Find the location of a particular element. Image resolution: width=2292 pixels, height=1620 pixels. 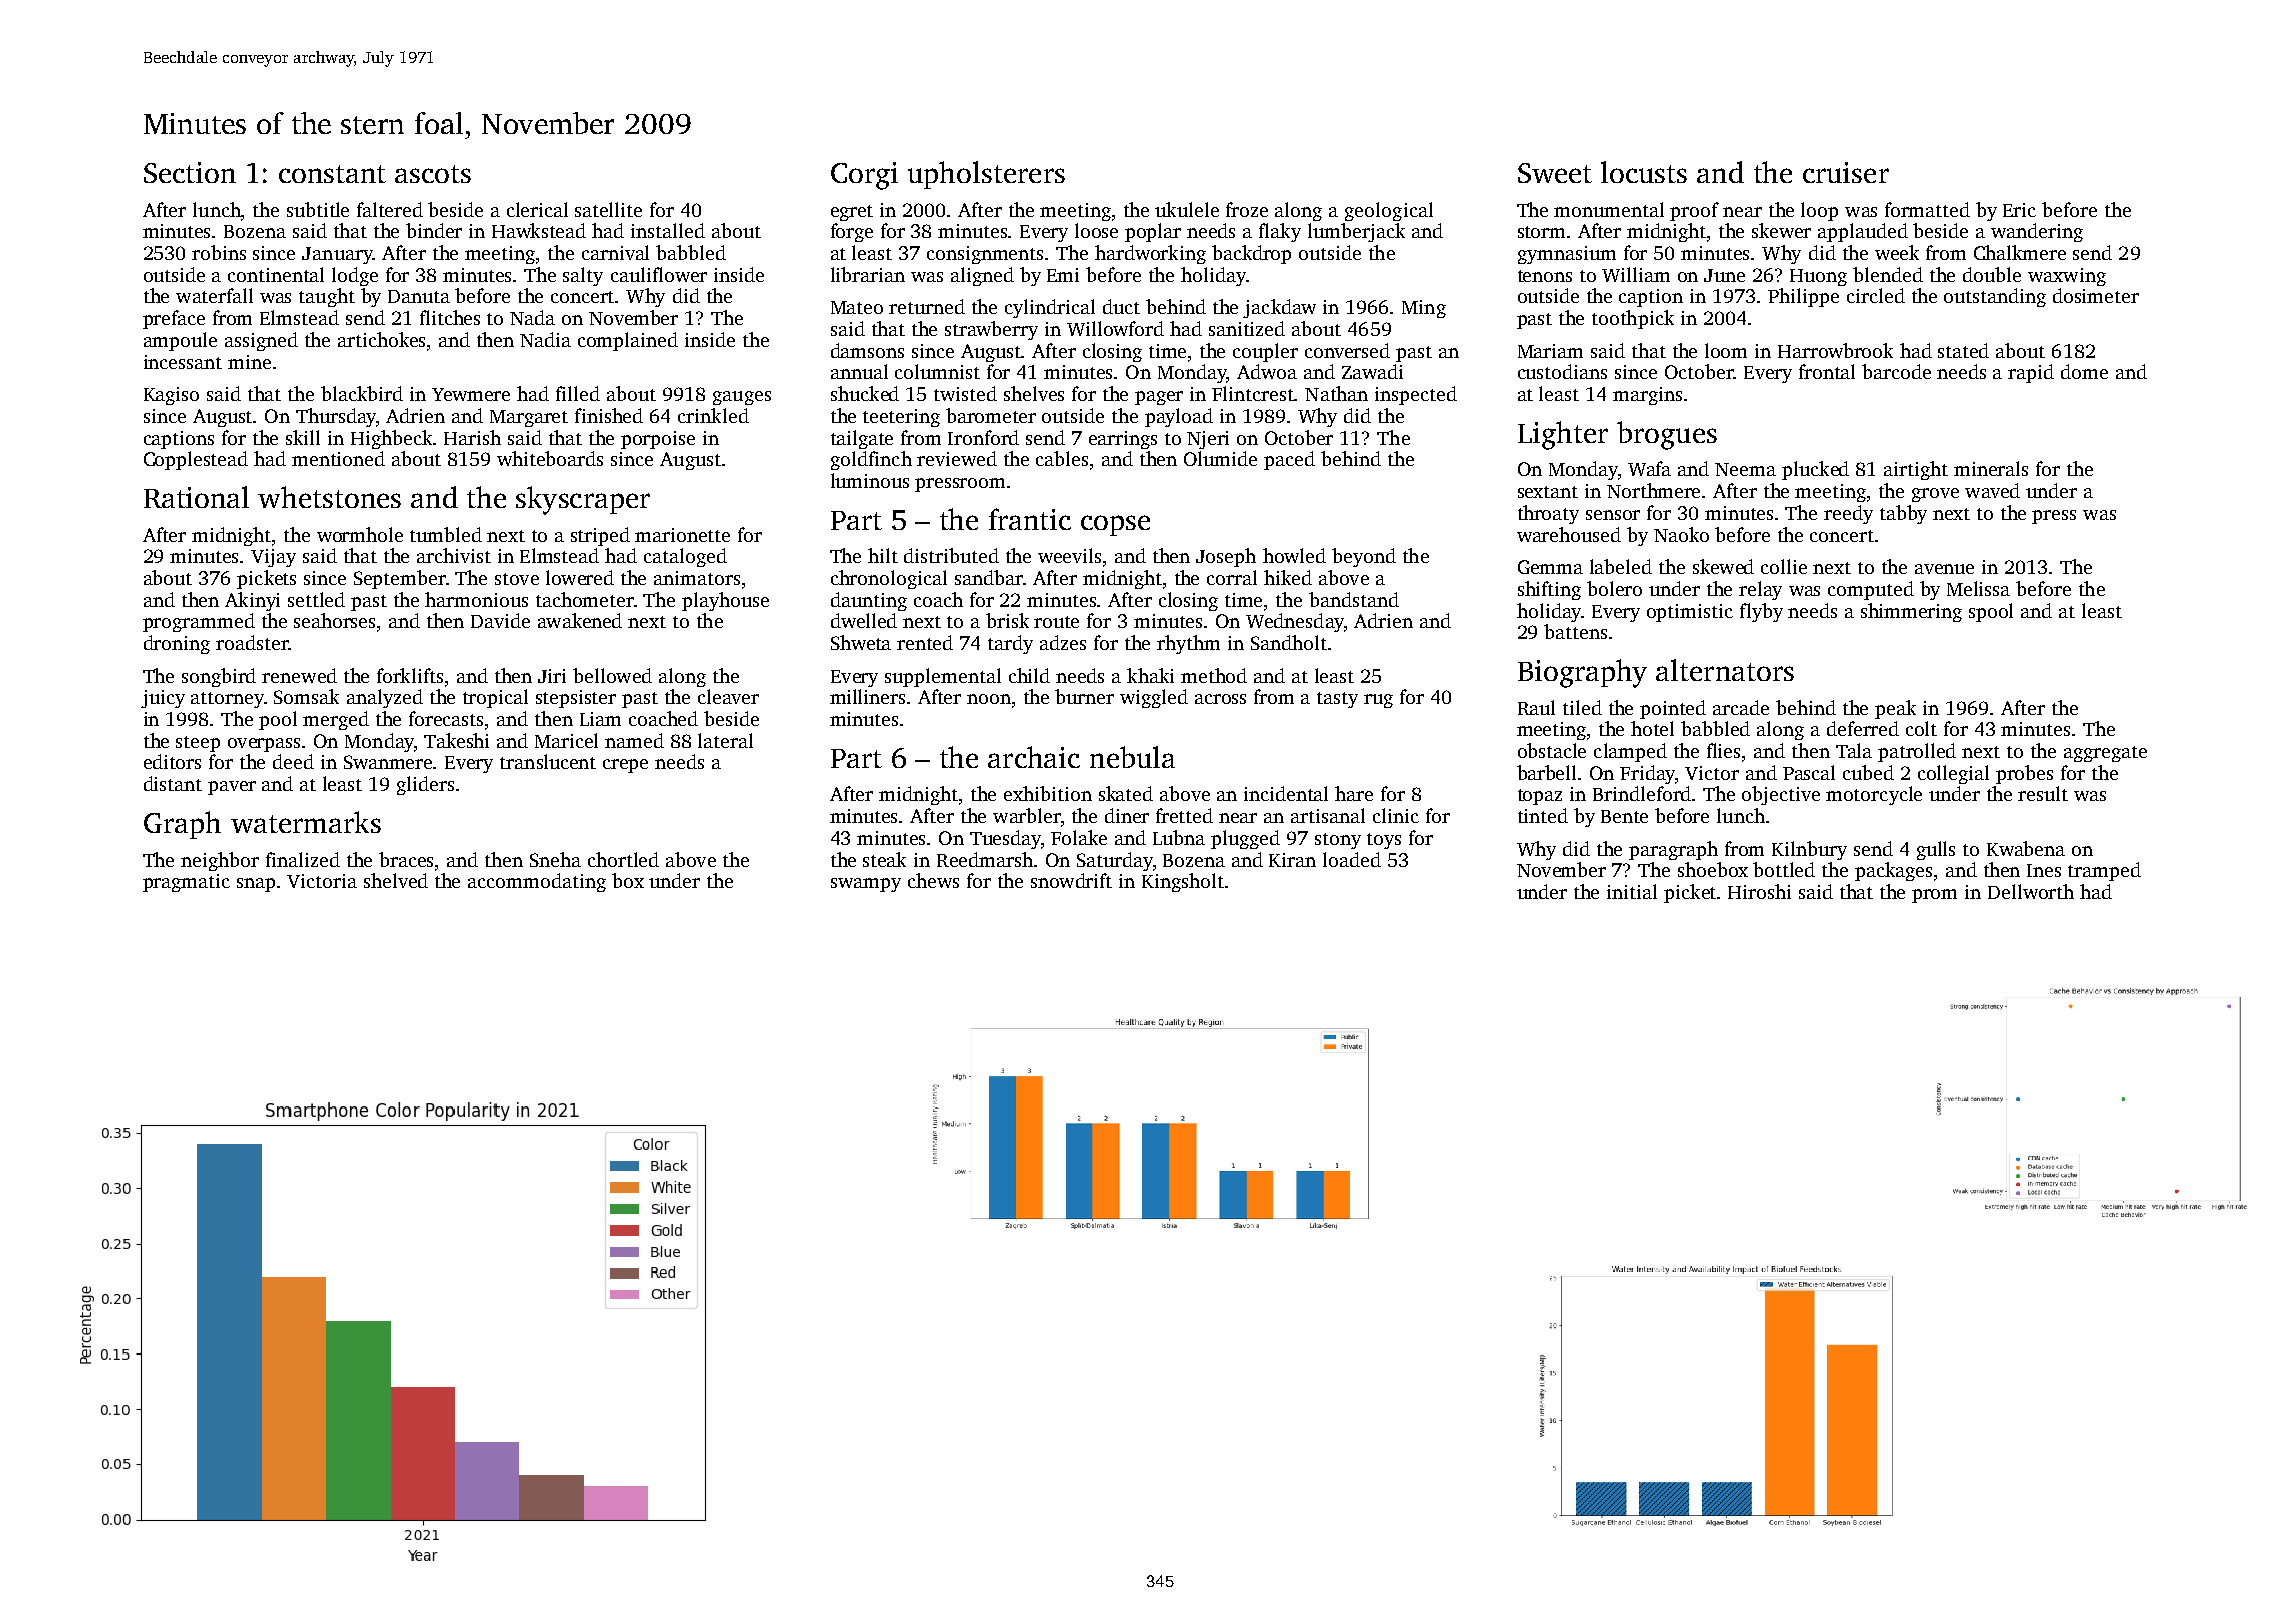

Raul is located at coordinates (1536, 707).
